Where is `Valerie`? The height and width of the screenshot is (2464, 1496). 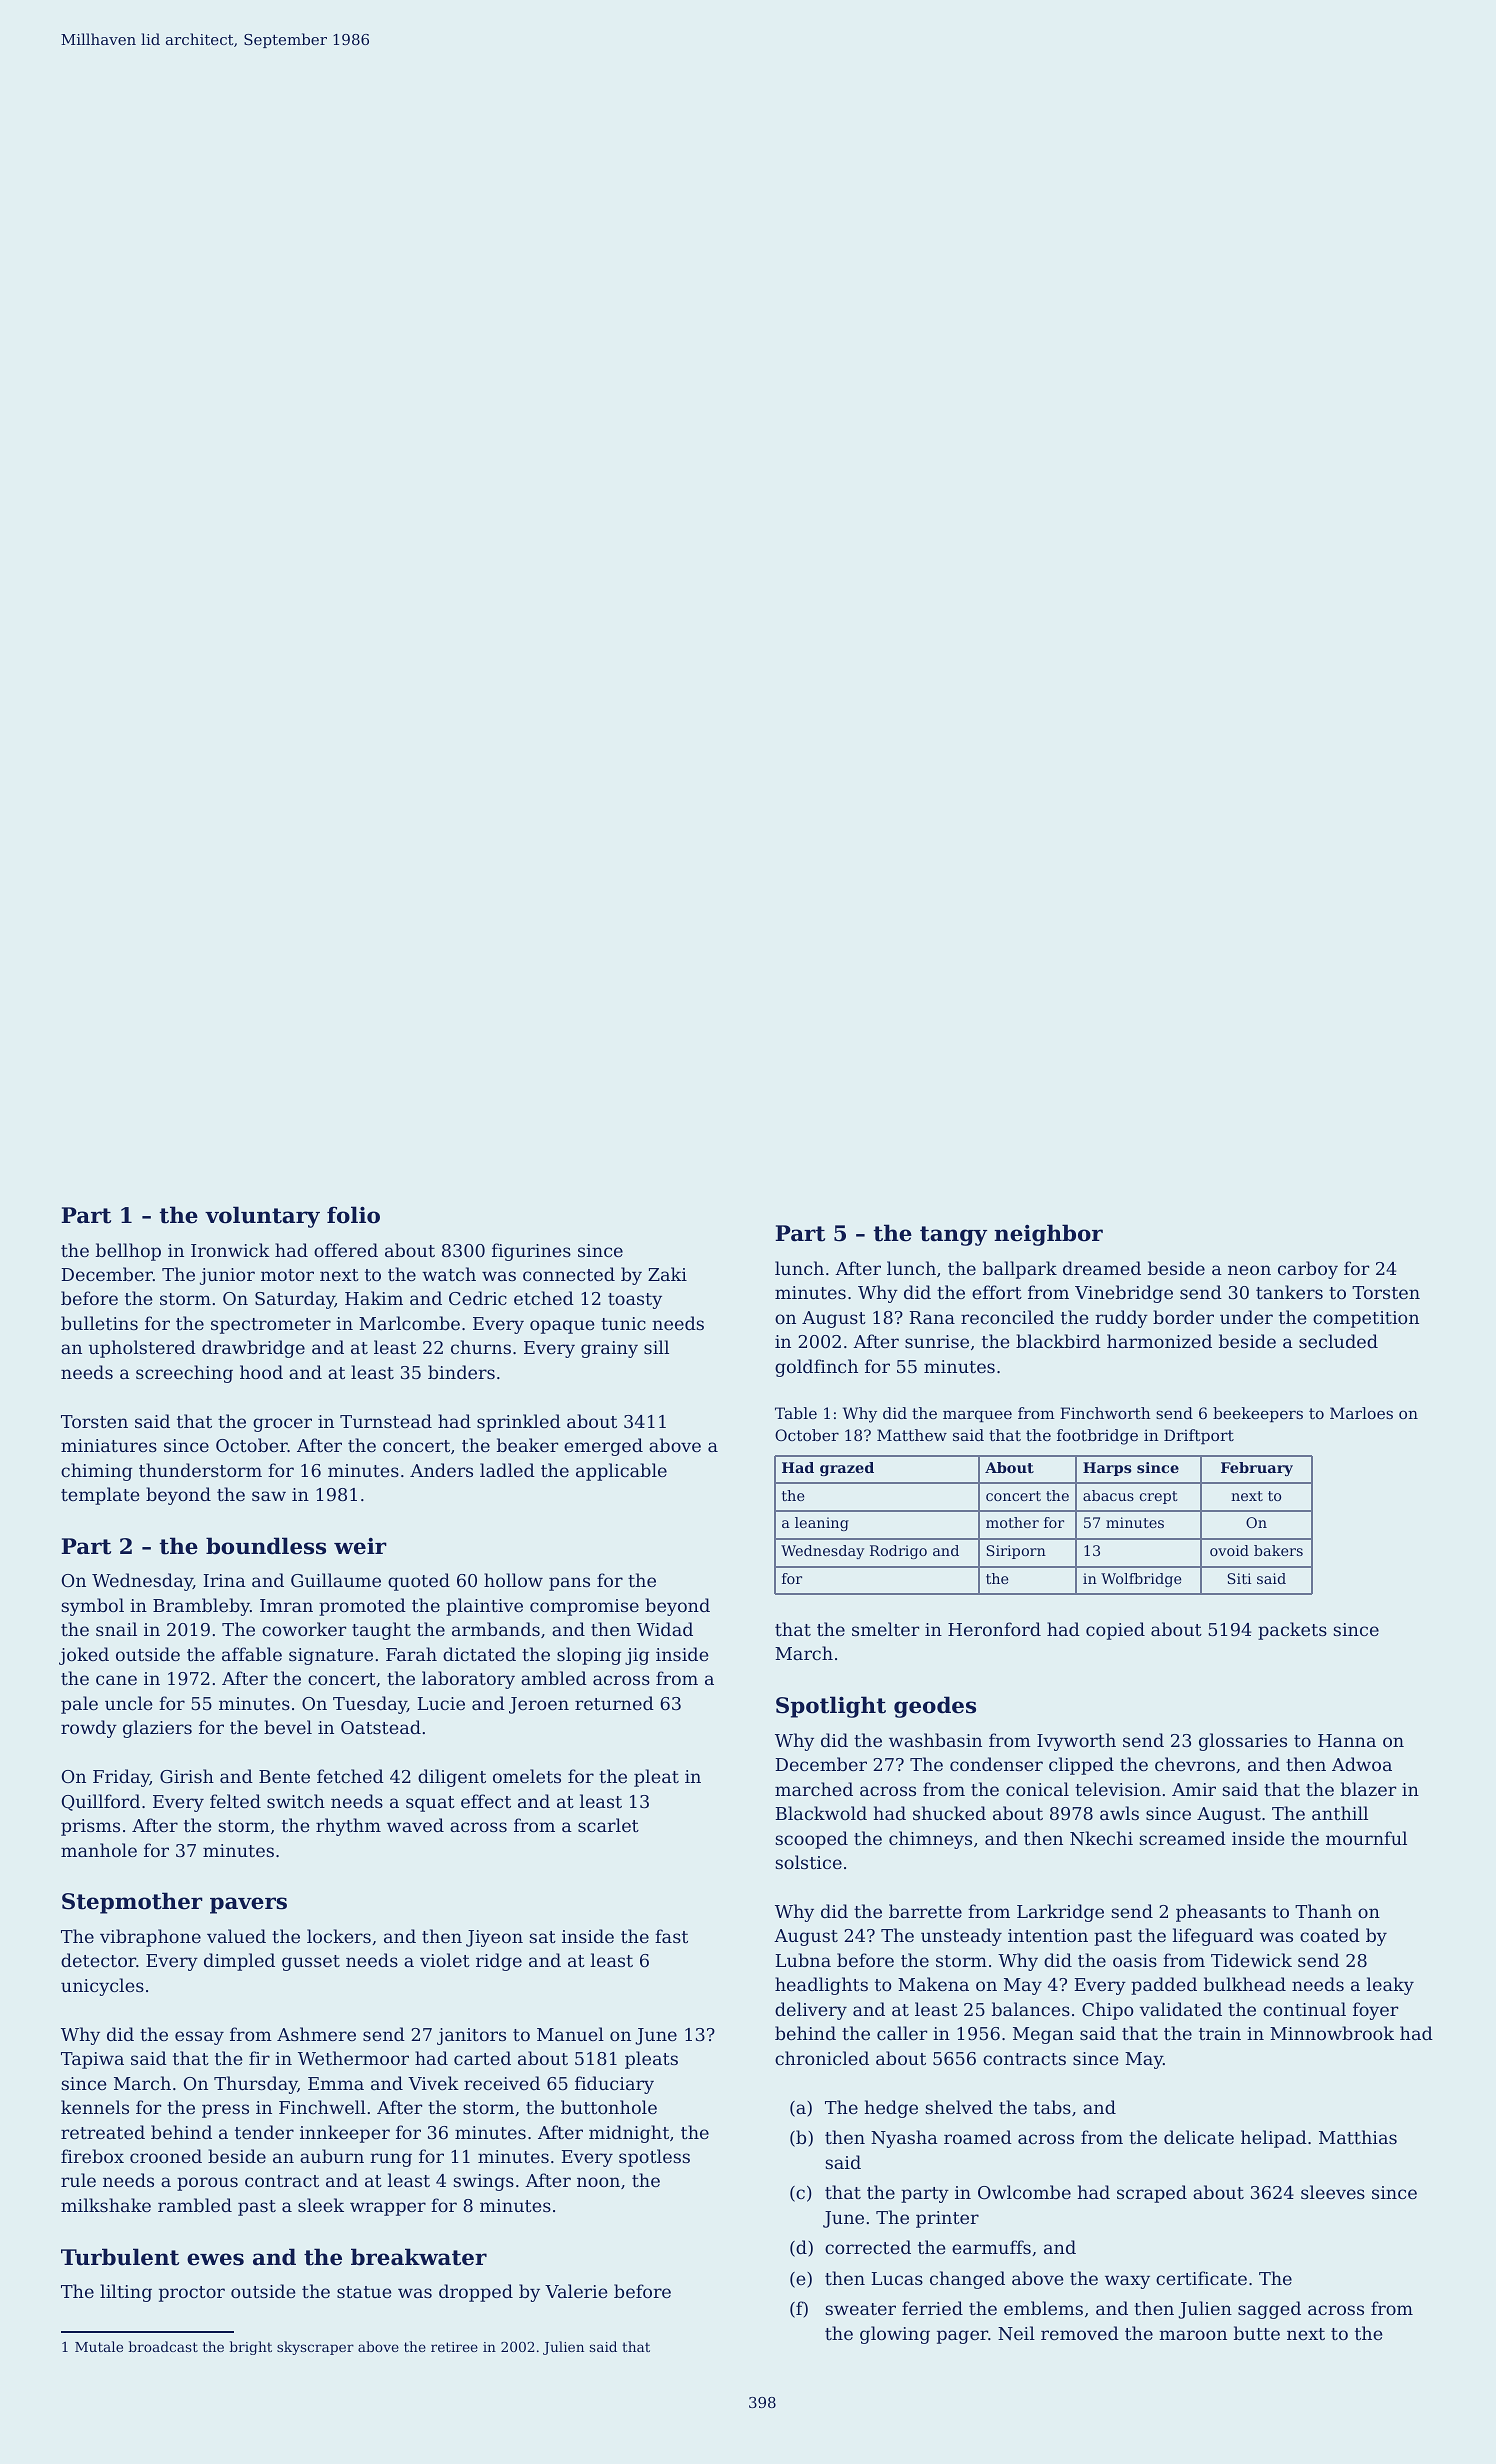 Valerie is located at coordinates (576, 2291).
